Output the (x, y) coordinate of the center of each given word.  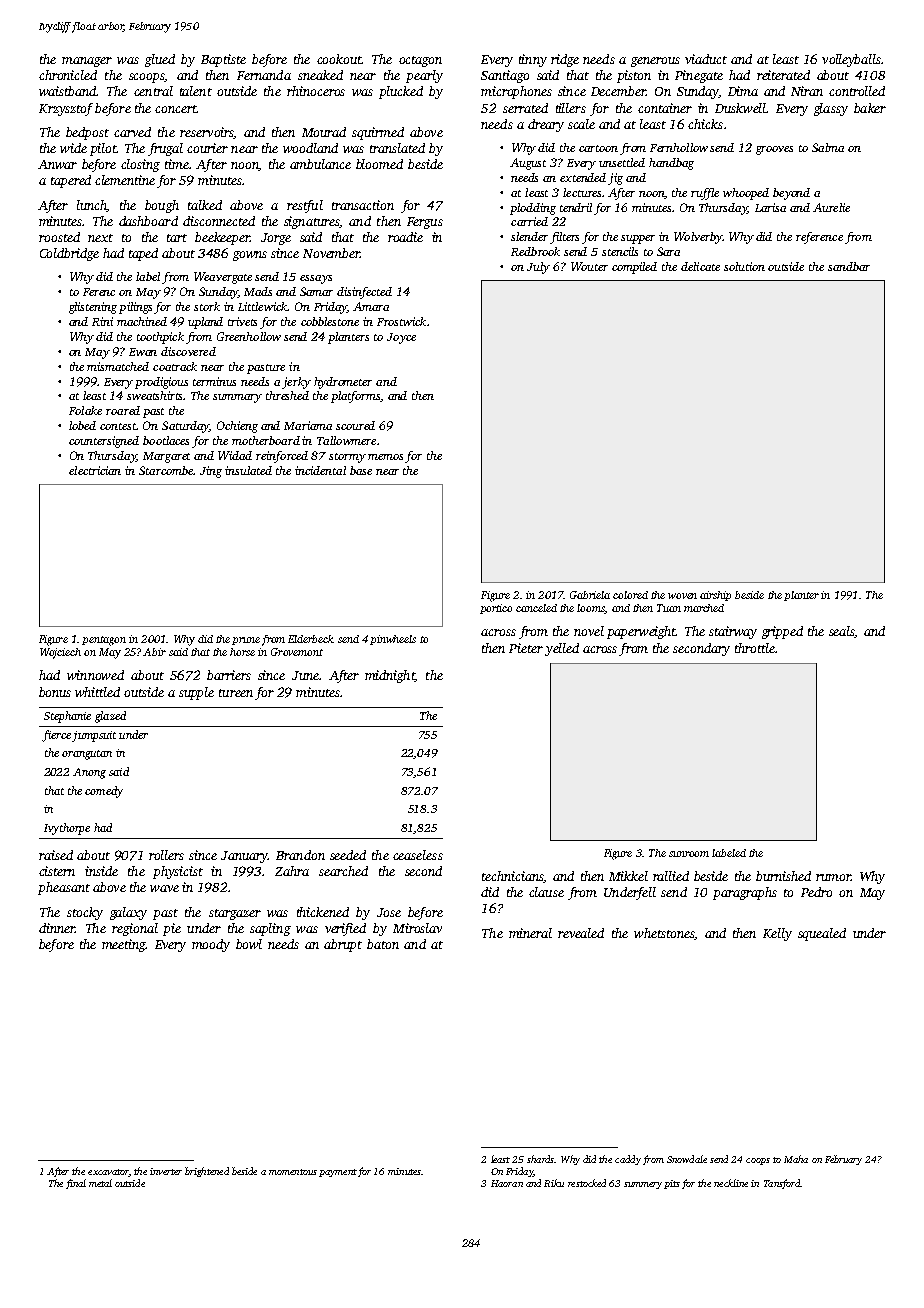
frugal (165, 149)
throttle (755, 648)
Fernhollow (679, 147)
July (538, 268)
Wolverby (698, 238)
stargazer (235, 914)
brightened (207, 1172)
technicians (512, 876)
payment (338, 1173)
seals (842, 632)
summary (237, 398)
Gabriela (590, 595)
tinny (533, 60)
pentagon (104, 641)
